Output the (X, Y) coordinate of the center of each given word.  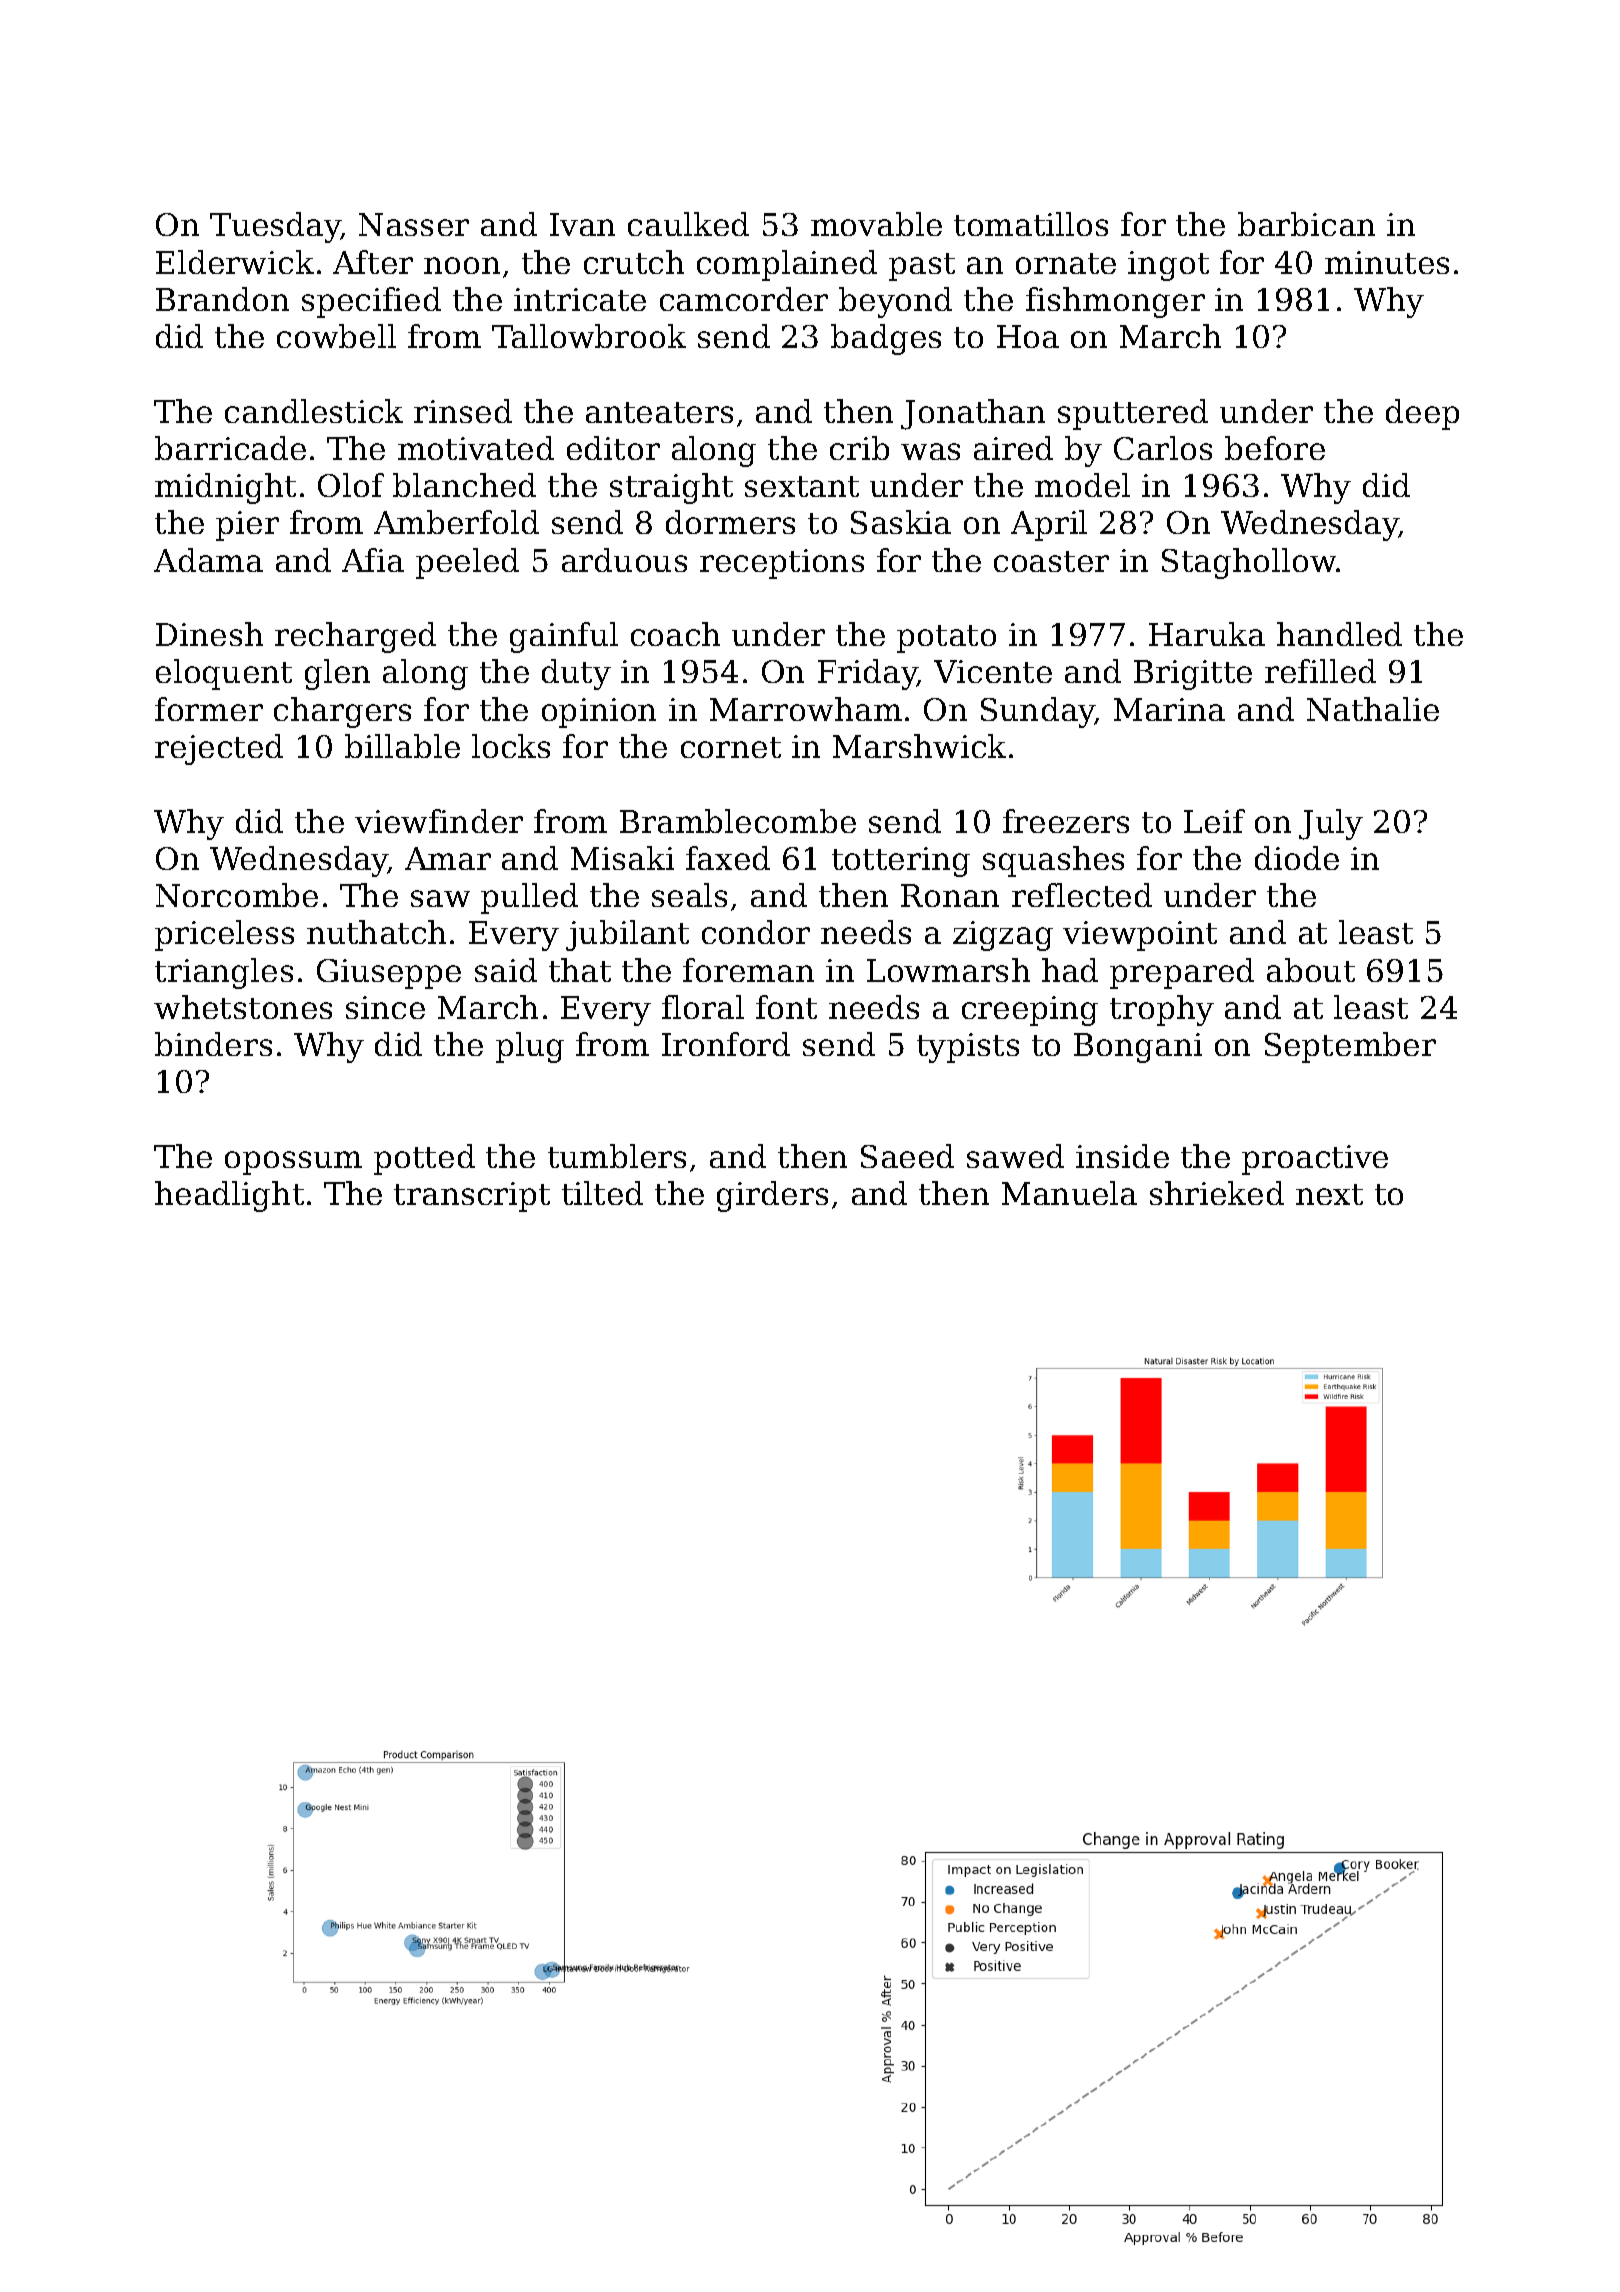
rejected (219, 749)
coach (675, 634)
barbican (1306, 224)
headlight (229, 1196)
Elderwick (235, 262)
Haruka (1207, 634)
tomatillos (1031, 224)
